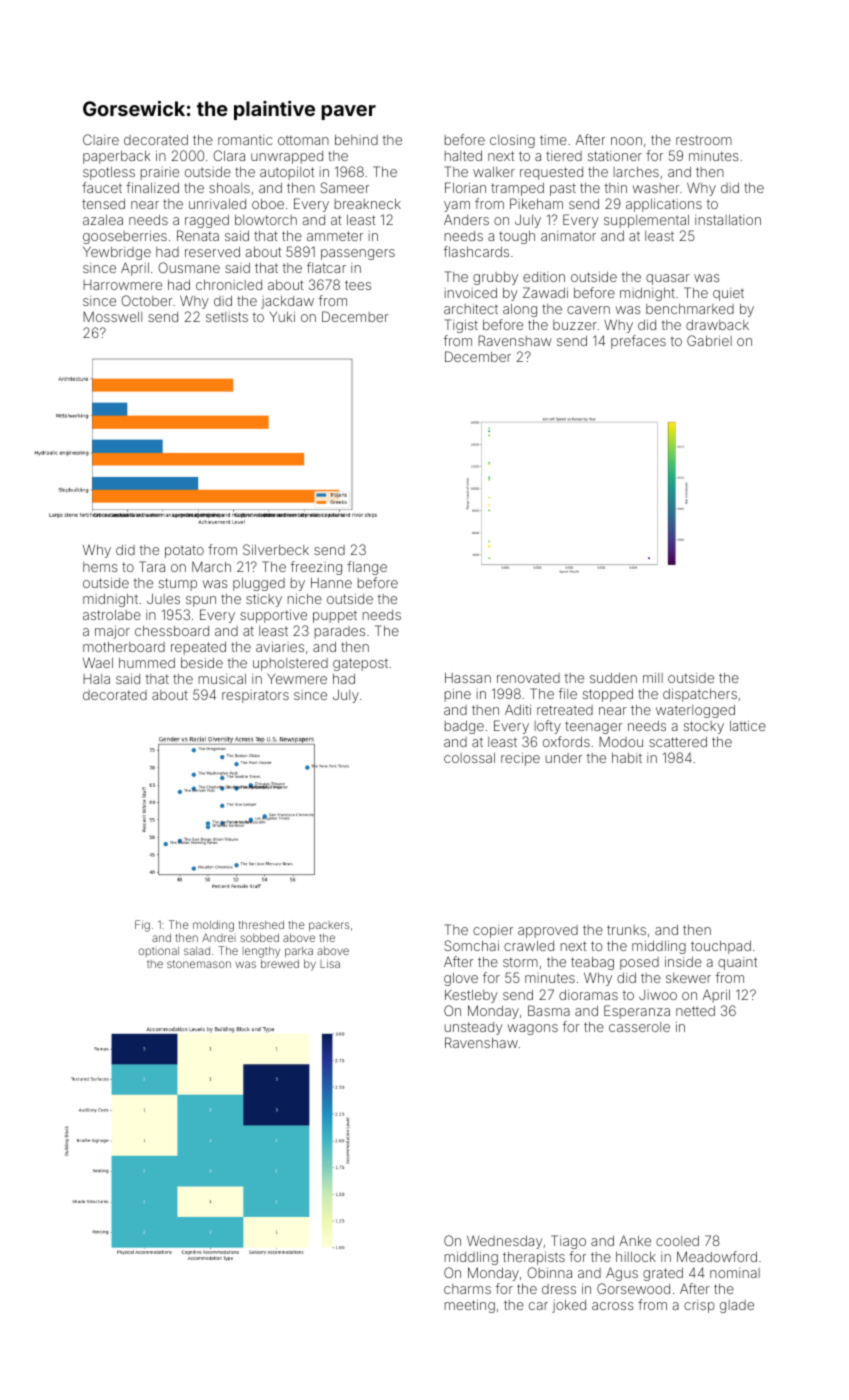  I want to click on flange, so click(367, 568).
